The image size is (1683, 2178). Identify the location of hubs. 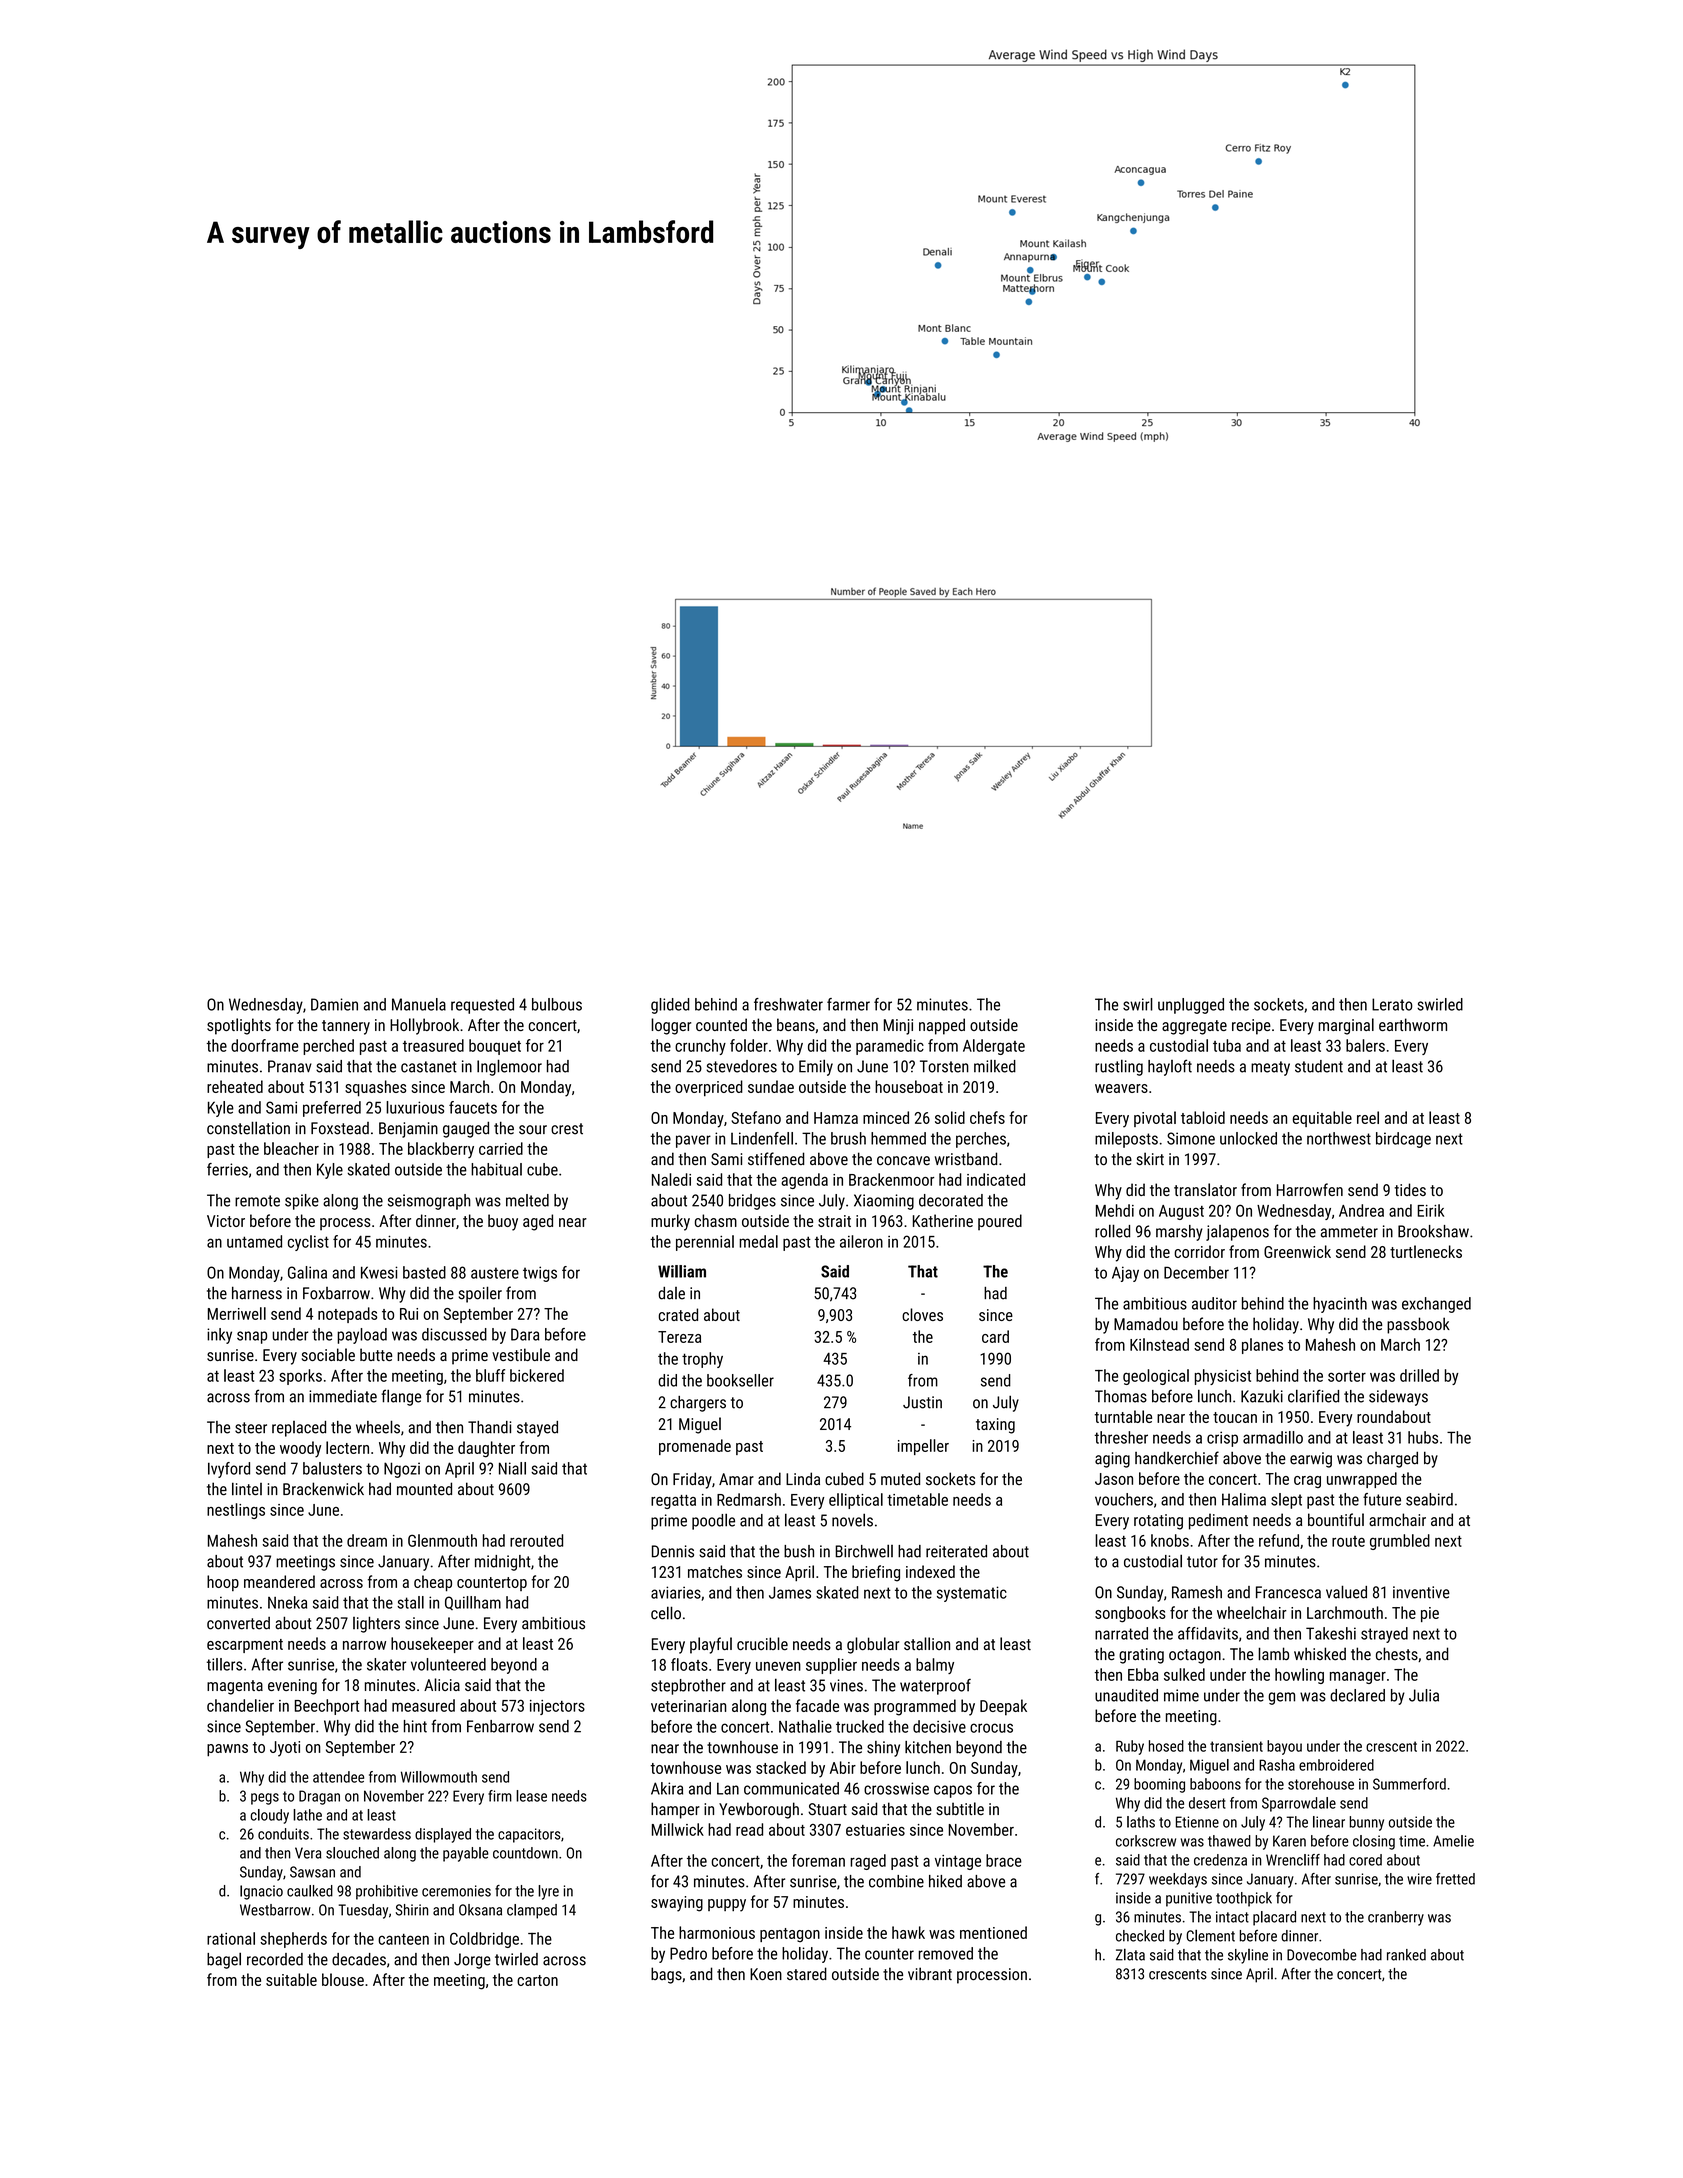
(1423, 1437).
